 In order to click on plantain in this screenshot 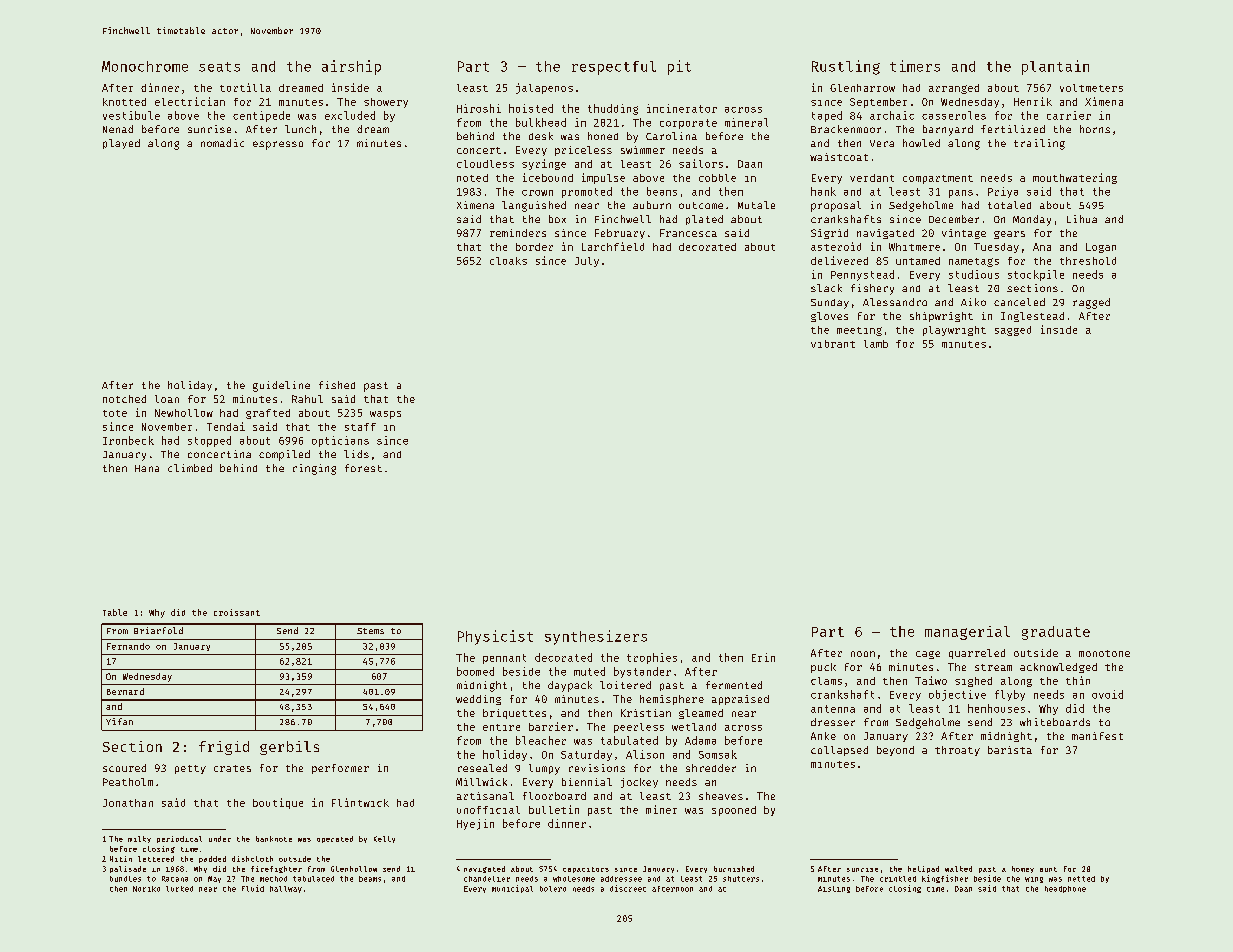, I will do `click(1055, 67)`.
